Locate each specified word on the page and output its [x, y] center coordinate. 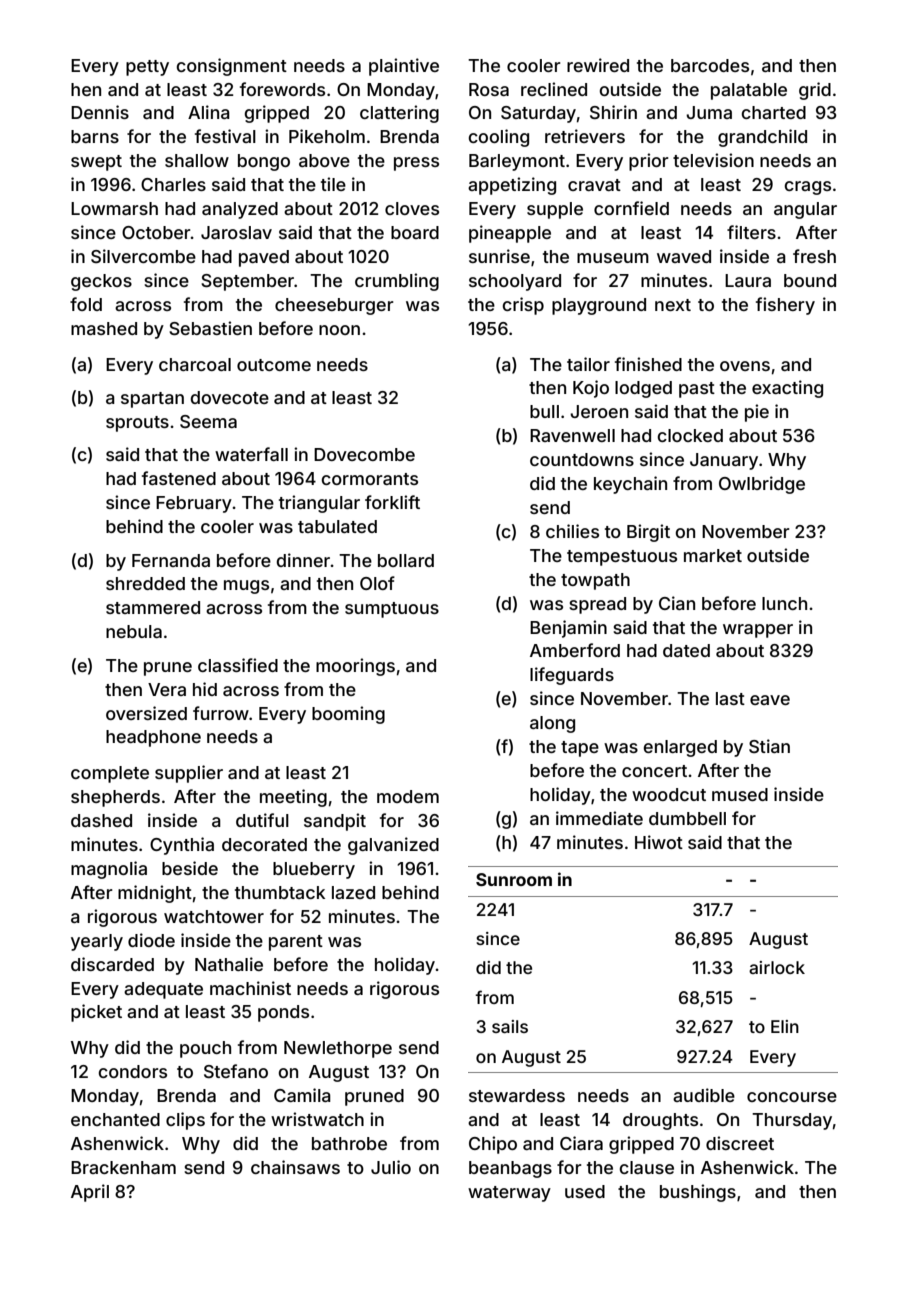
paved [264, 258]
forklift [392, 502]
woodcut [669, 794]
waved [684, 256]
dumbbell [687, 818]
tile [333, 184]
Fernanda [171, 560]
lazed [353, 892]
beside [190, 868]
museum [613, 258]
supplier [189, 774]
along [552, 724]
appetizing [512, 186]
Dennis [100, 112]
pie [757, 413]
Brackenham [123, 1167]
